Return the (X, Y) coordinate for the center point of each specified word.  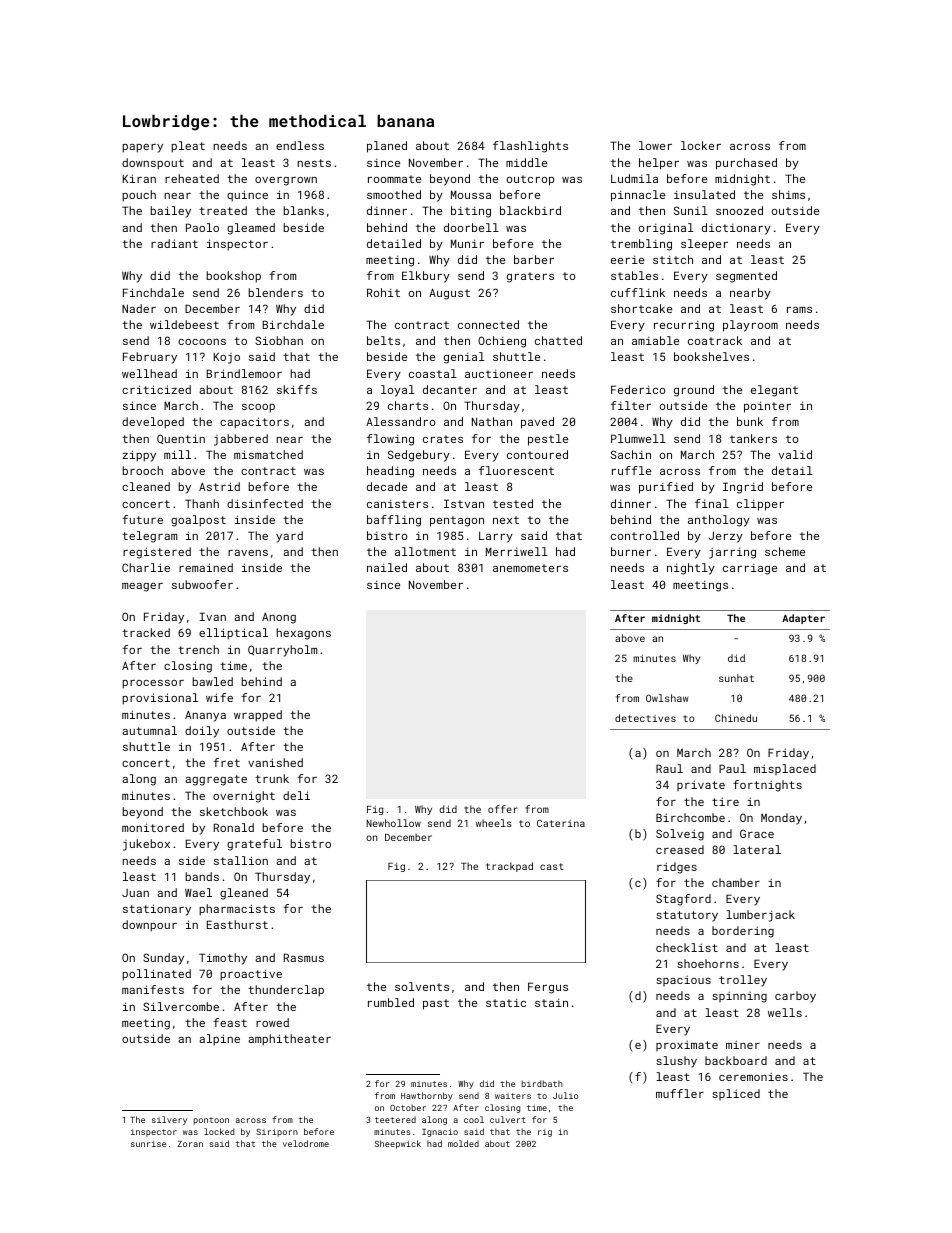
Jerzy (726, 537)
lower (655, 145)
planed (387, 147)
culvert (508, 1119)
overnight (244, 797)
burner (631, 551)
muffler (680, 1093)
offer (503, 809)
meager (142, 587)
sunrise (148, 1144)
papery (142, 148)
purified (666, 488)
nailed (387, 567)
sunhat (736, 678)
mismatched (268, 454)
